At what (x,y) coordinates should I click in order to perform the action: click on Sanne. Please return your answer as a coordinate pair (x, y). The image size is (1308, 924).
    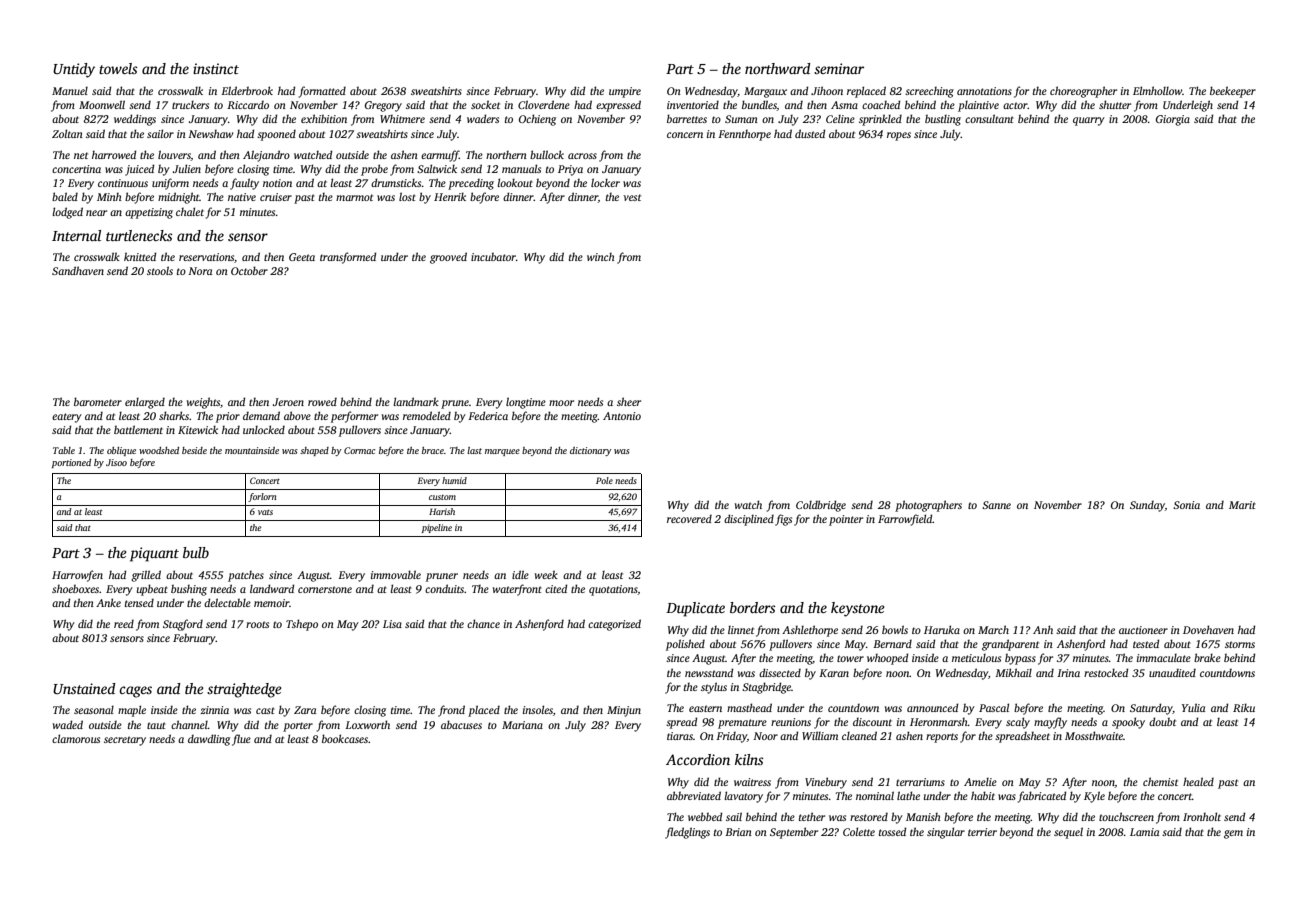
    Looking at the image, I should click on (996, 505).
